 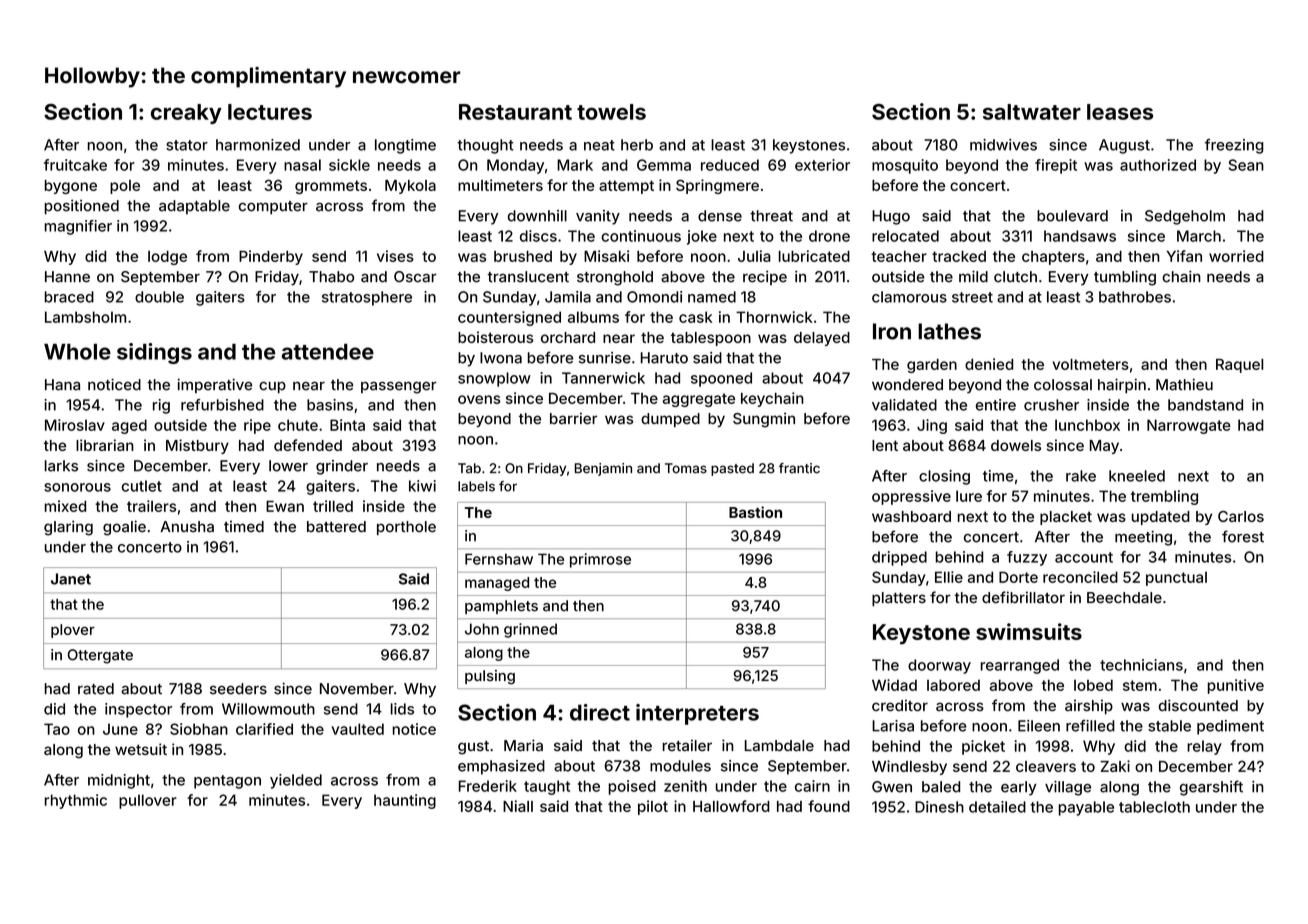 I want to click on dripped, so click(x=899, y=558).
